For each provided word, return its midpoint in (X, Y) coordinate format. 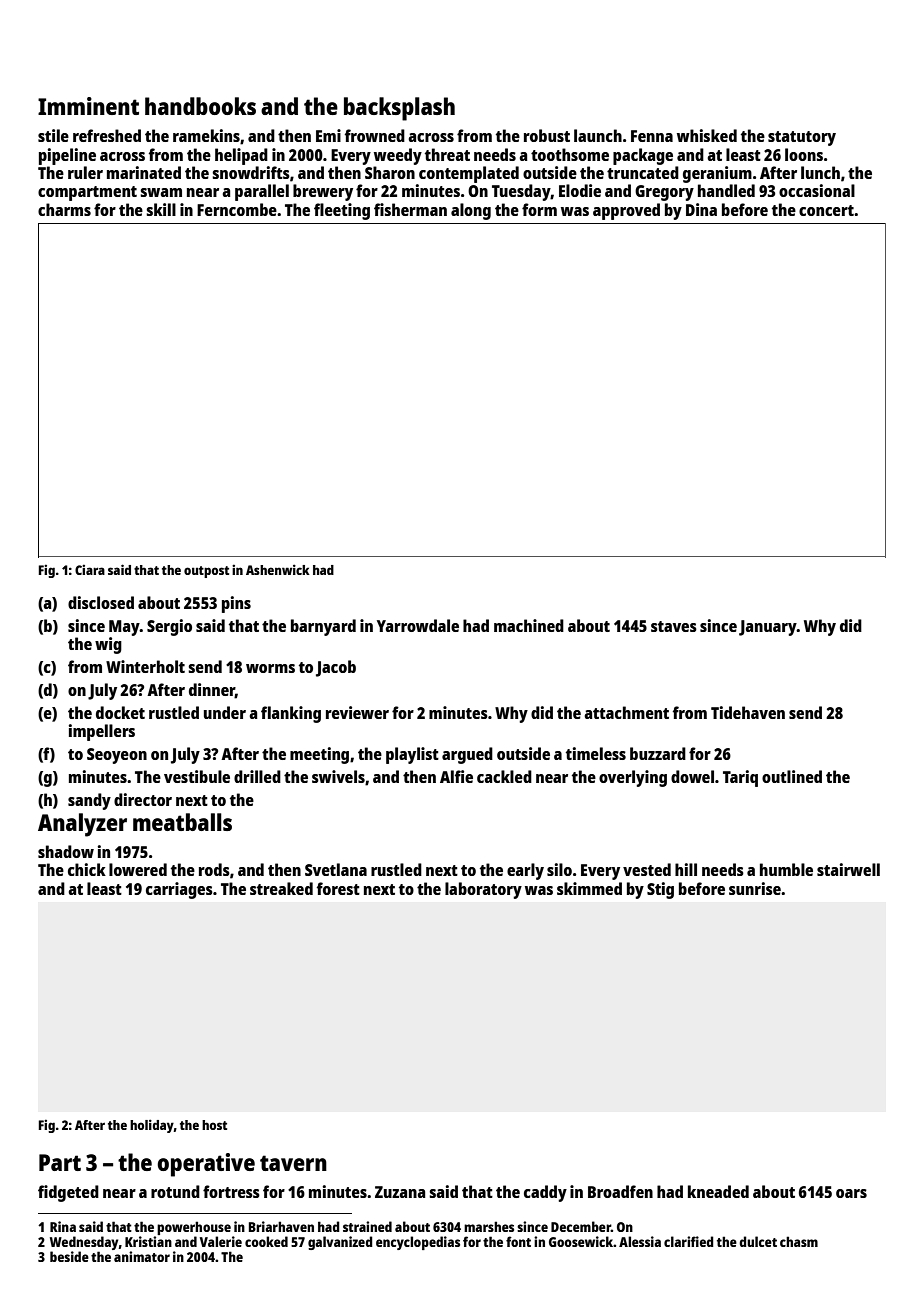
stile (53, 135)
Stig (660, 890)
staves (674, 626)
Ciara (90, 569)
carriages (179, 890)
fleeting (342, 211)
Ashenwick (278, 569)
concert (826, 210)
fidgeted (68, 1193)
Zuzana (400, 1192)
